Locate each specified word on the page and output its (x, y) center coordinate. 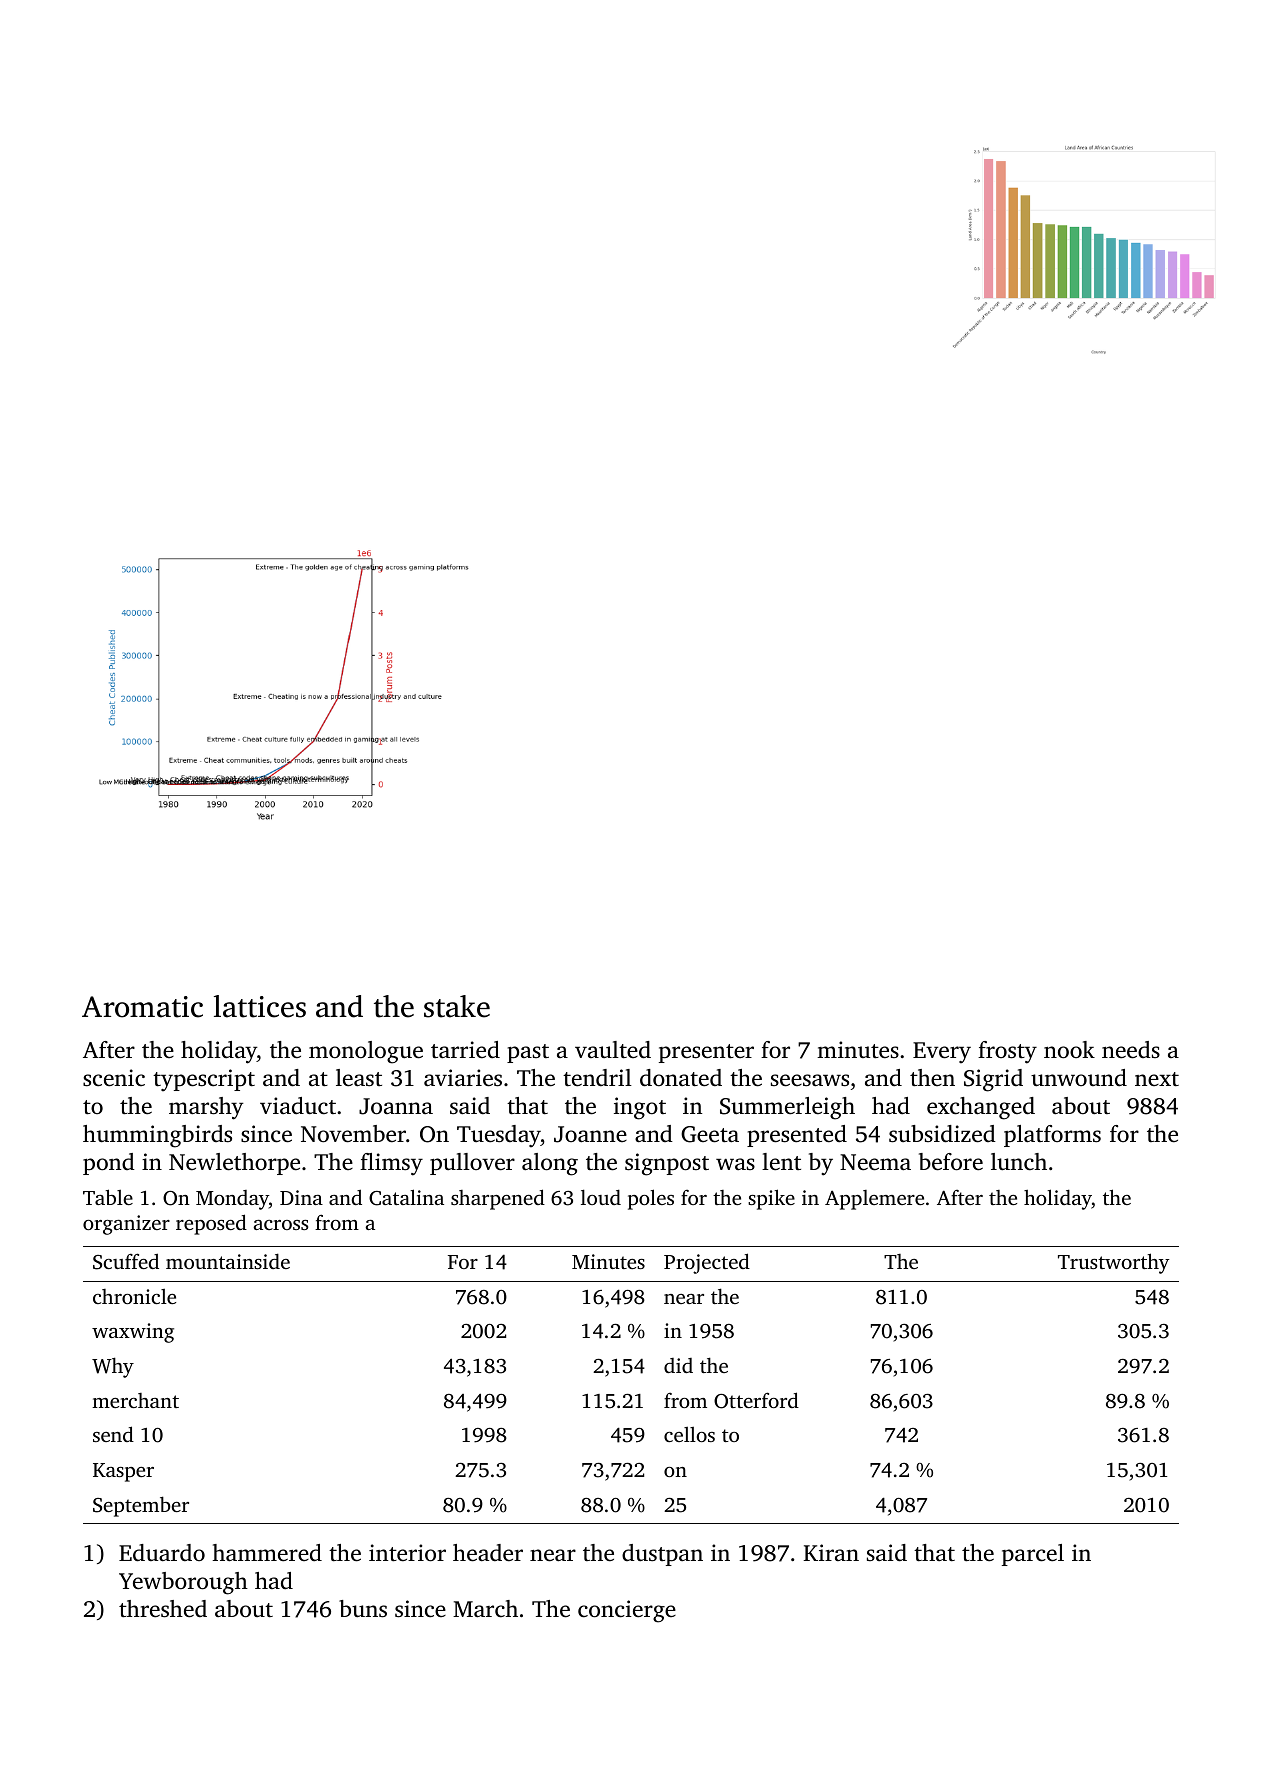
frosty (1007, 1052)
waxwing (133, 1333)
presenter (706, 1053)
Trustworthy (1113, 1263)
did (678, 1365)
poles (651, 1199)
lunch (1019, 1162)
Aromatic (142, 1007)
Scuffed (126, 1261)
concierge (627, 1611)
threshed (163, 1609)
